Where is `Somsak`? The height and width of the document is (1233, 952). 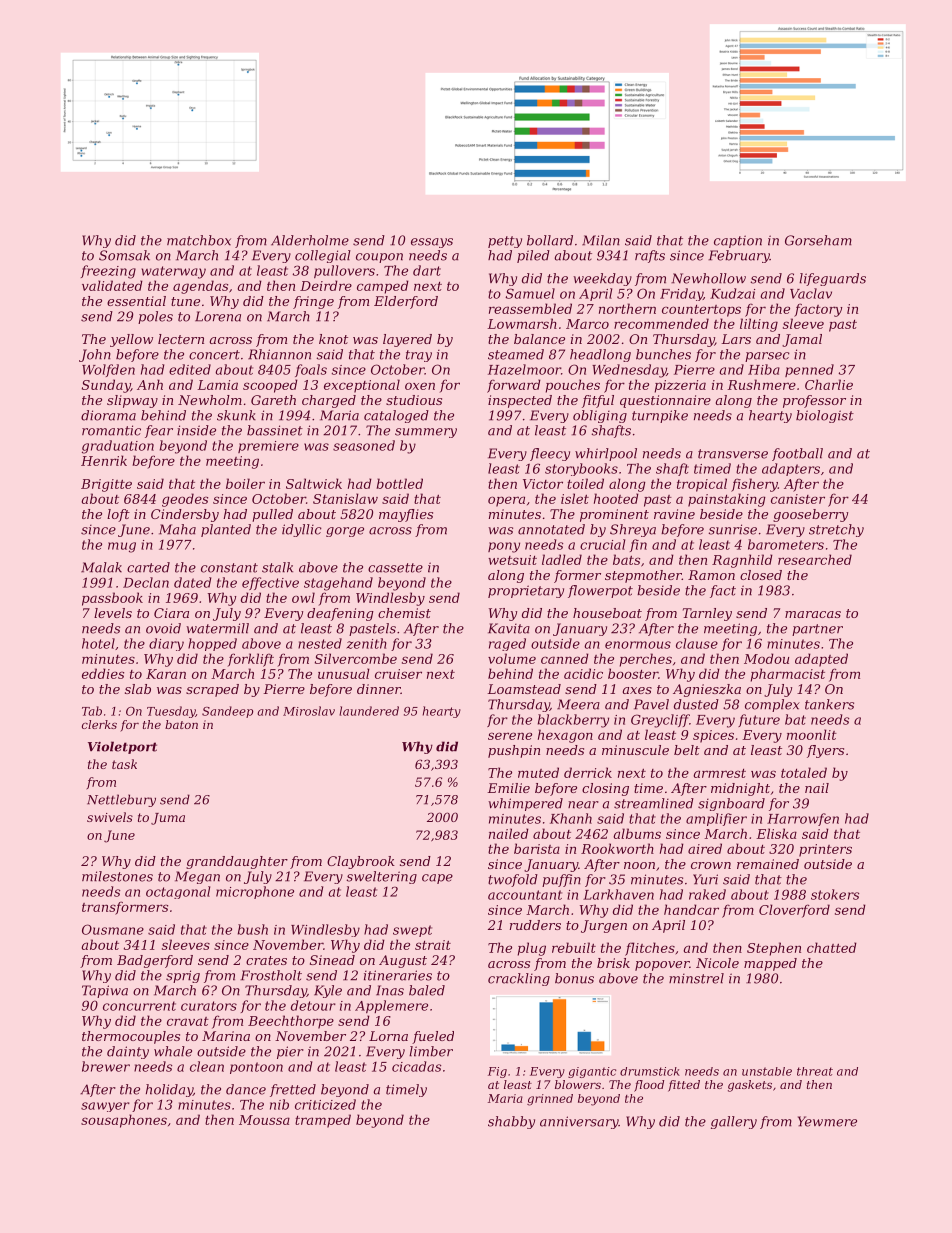 Somsak is located at coordinates (124, 255).
